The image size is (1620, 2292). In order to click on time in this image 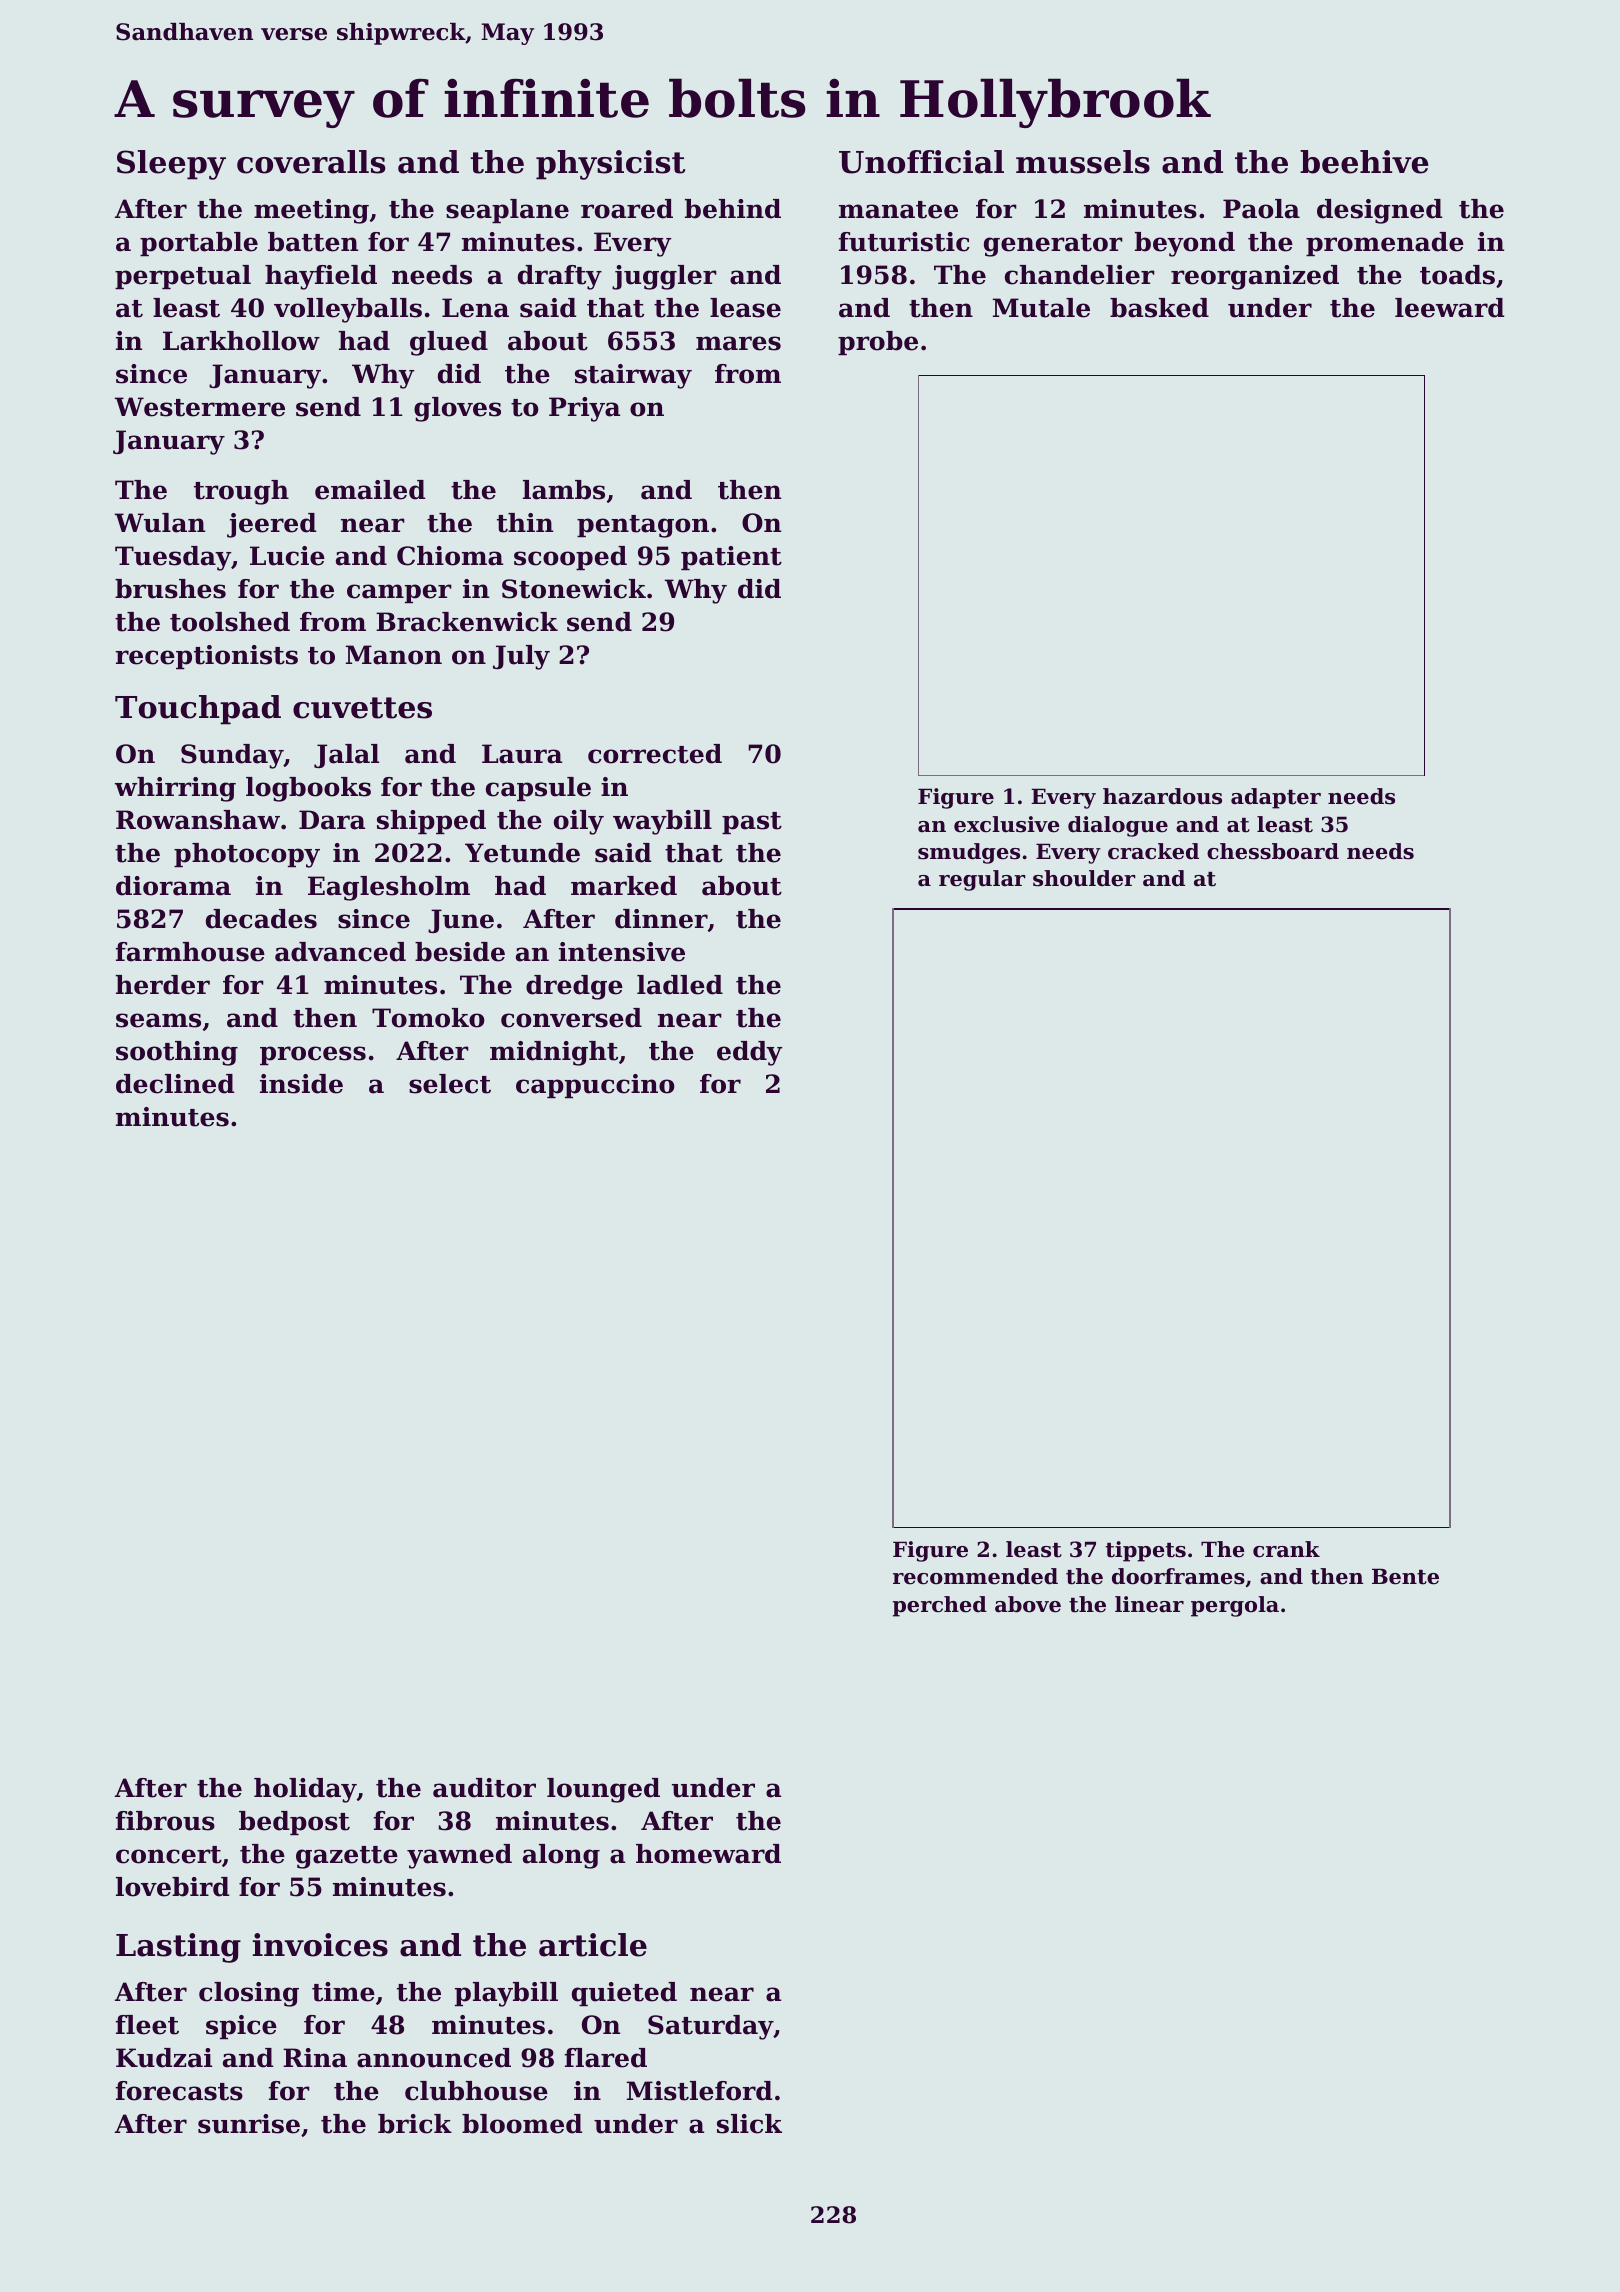, I will do `click(343, 1992)`.
